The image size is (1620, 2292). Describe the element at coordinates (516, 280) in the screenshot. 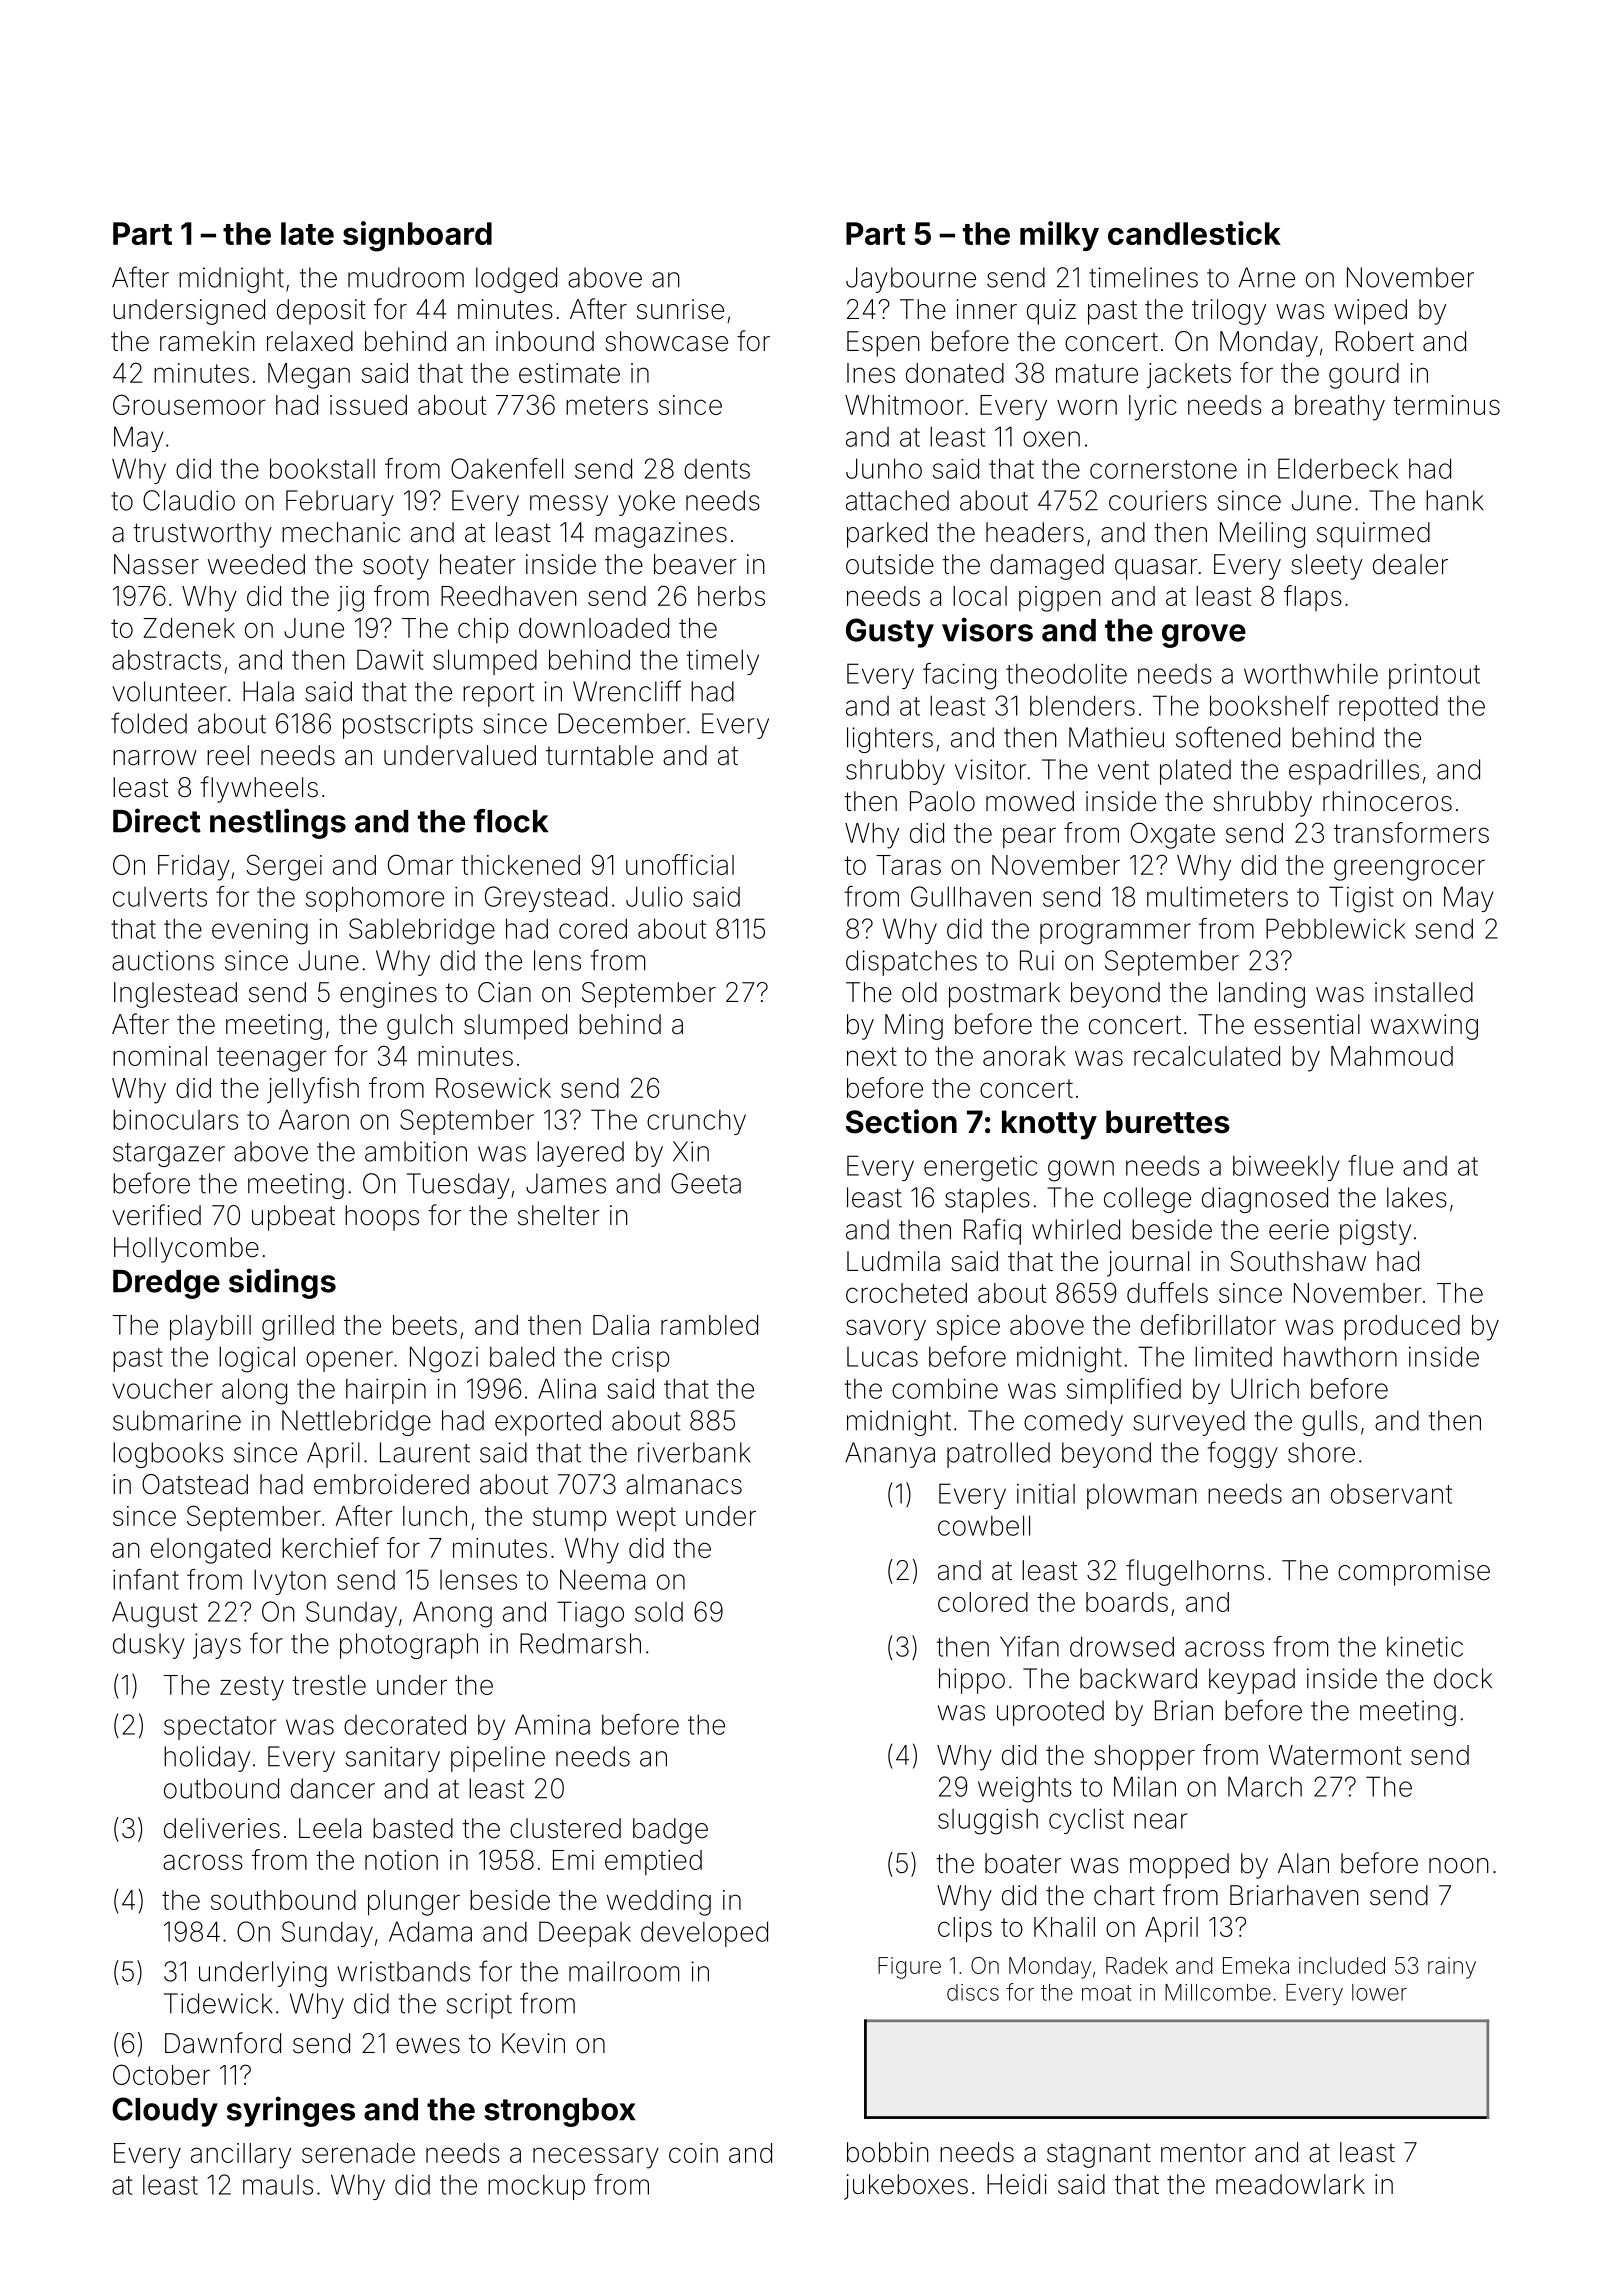

I see `lodged` at that location.
